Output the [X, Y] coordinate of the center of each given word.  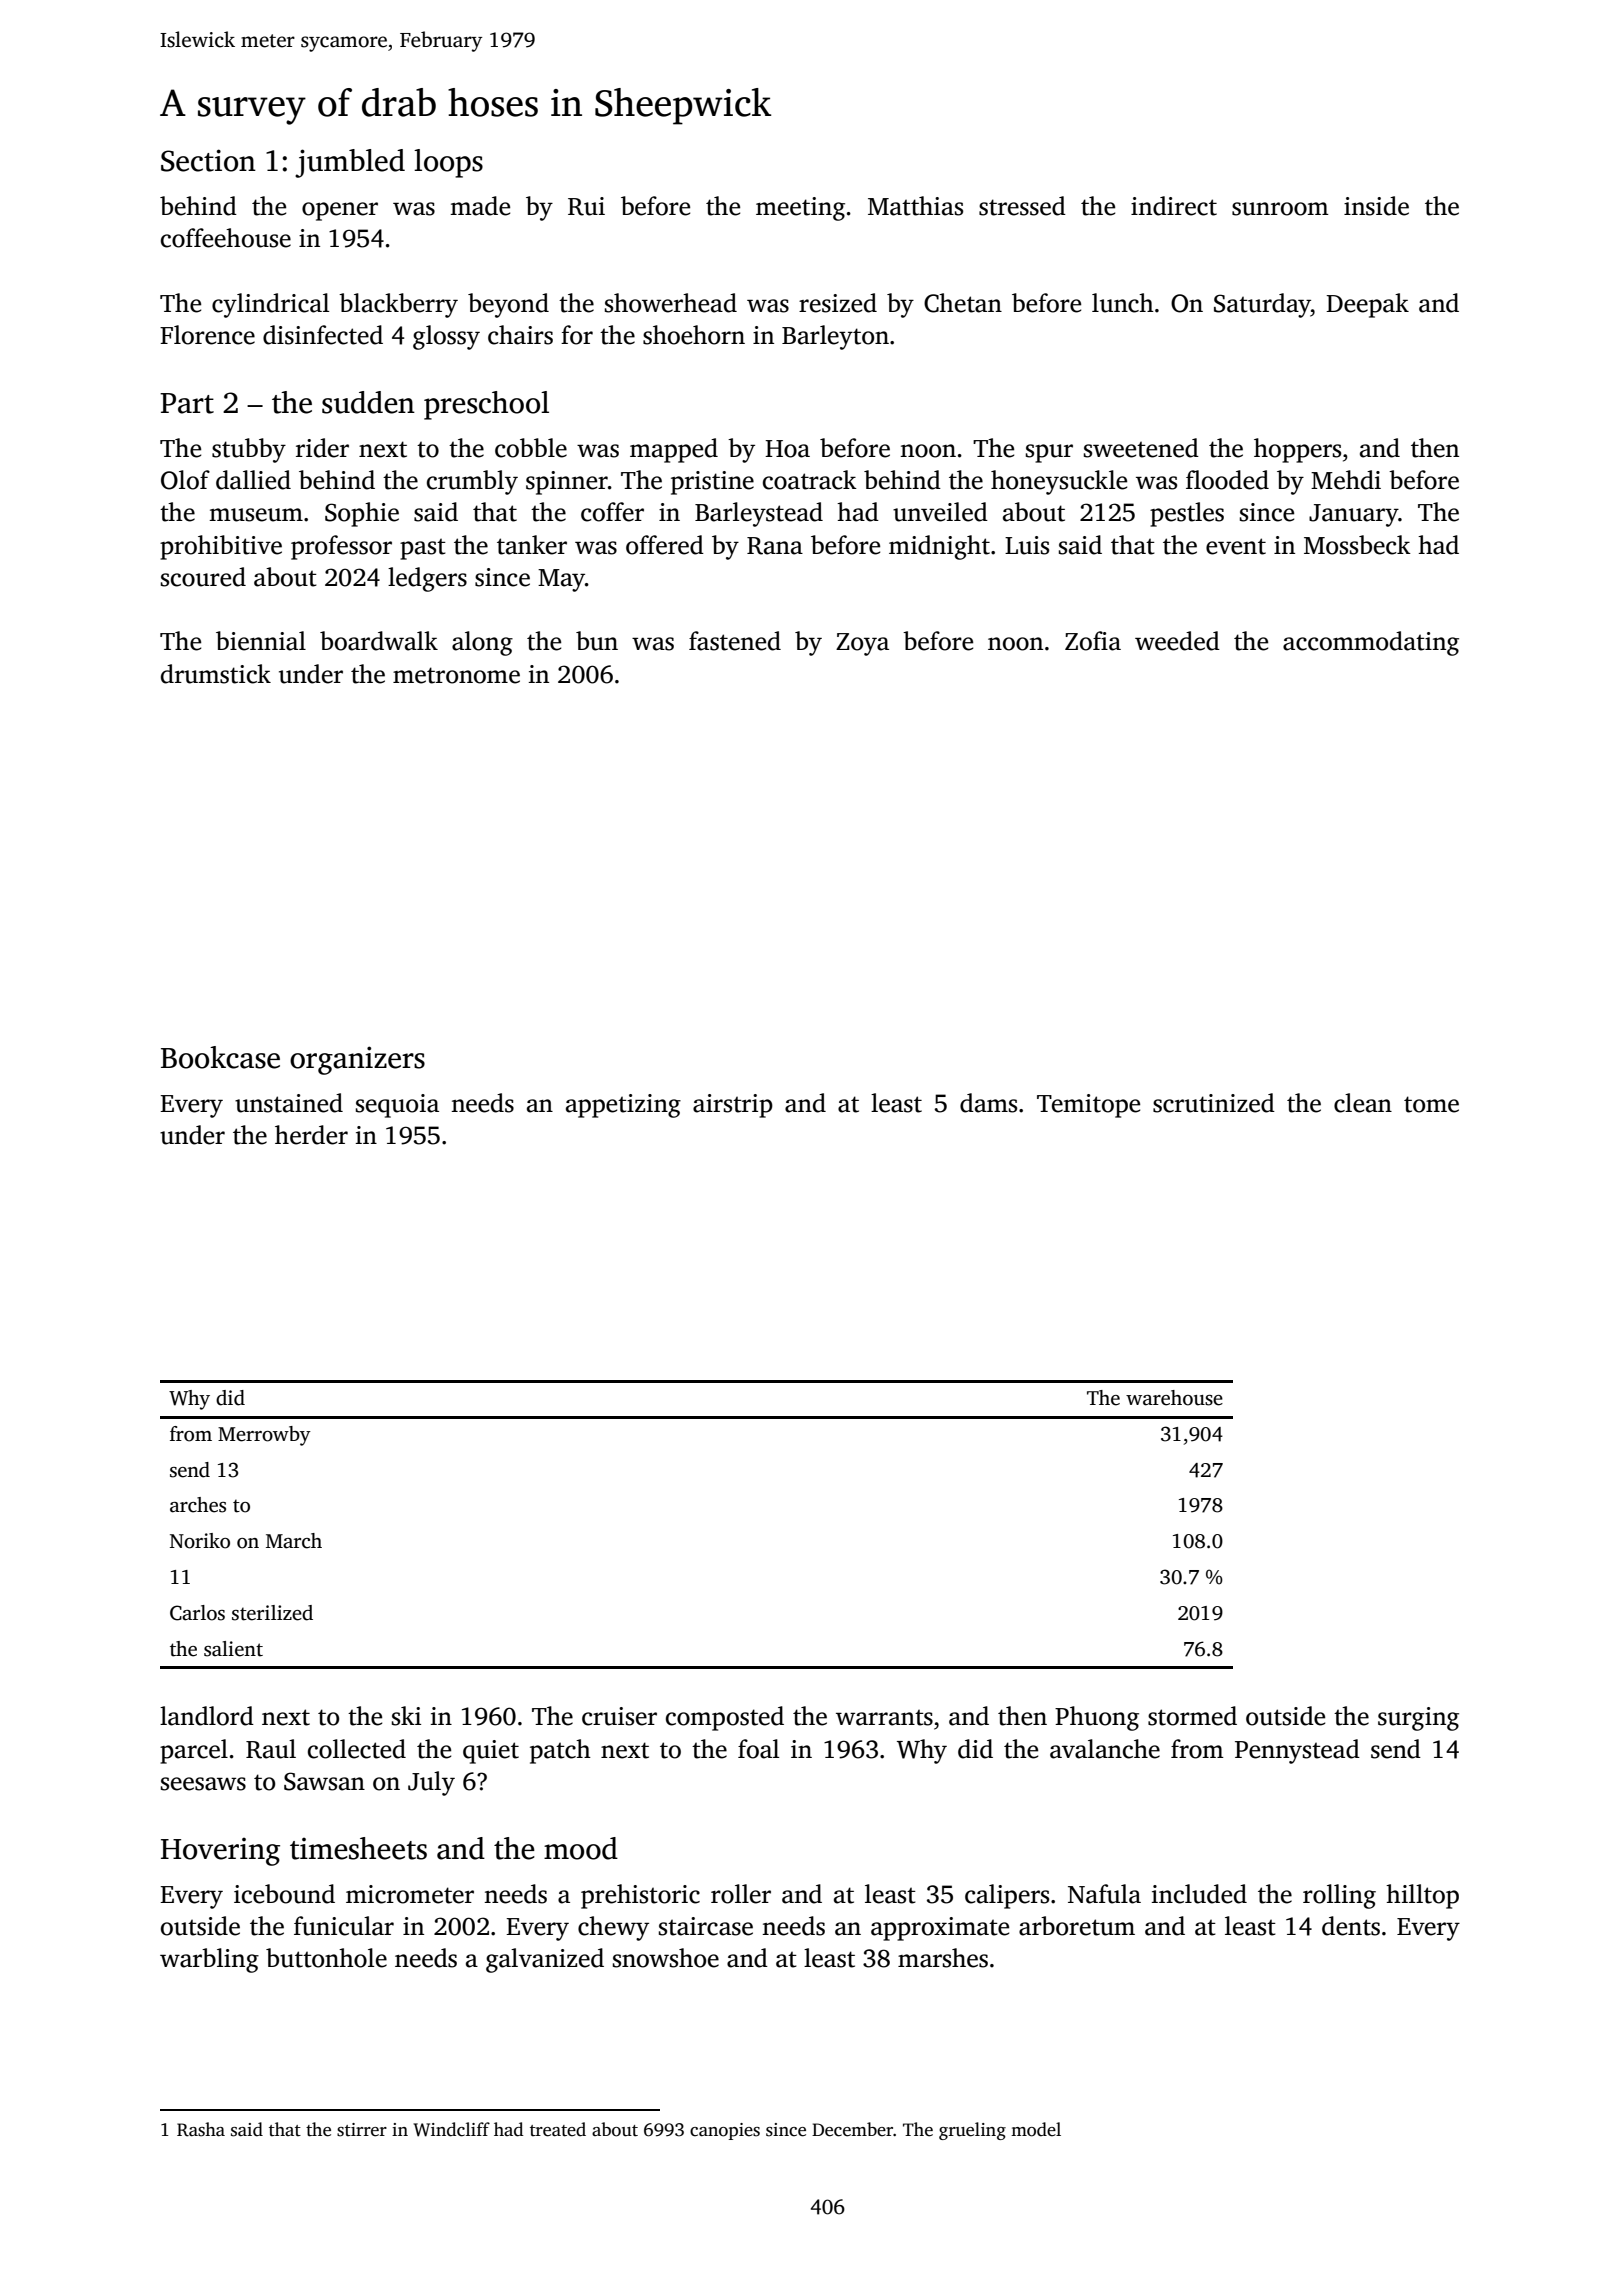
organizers [357, 1060]
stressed [1022, 206]
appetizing [623, 1106]
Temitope [1088, 1106]
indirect [1174, 206]
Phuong [1097, 1718]
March [294, 1541]
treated [558, 2129]
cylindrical [270, 305]
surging [1418, 1719]
